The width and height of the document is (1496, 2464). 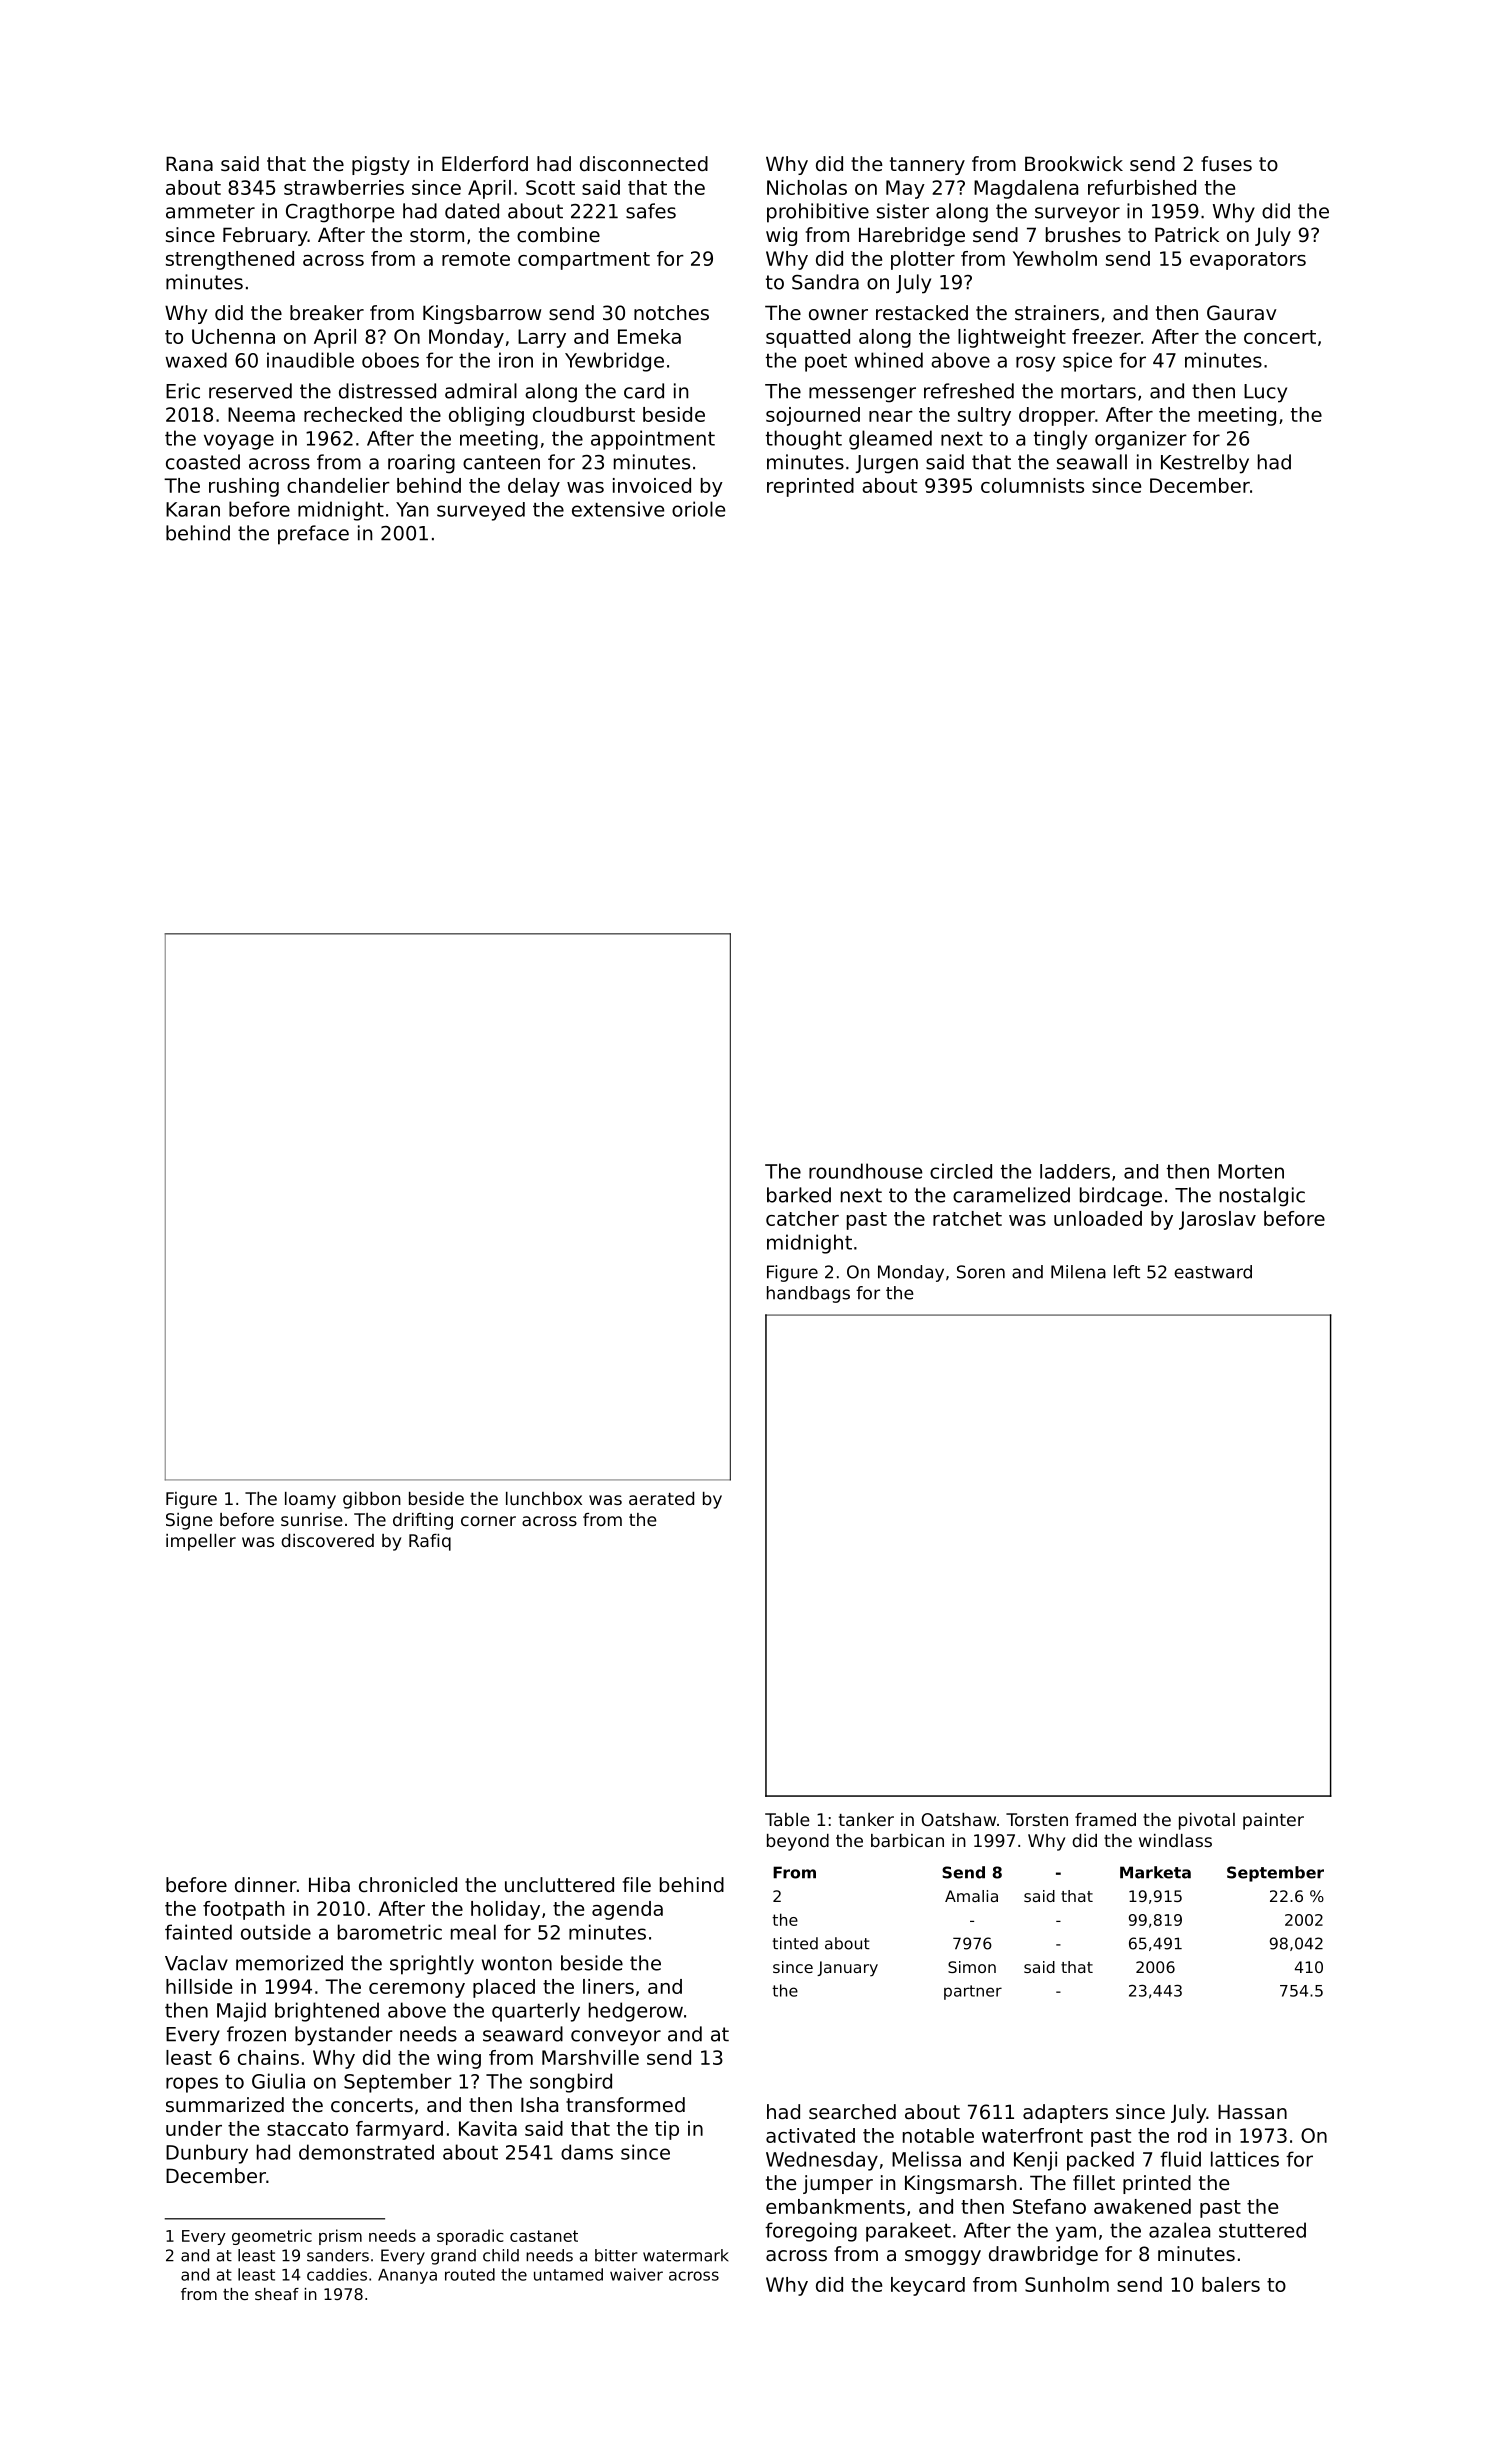 What do you see at coordinates (193, 509) in the document?
I see `Karan` at bounding box center [193, 509].
